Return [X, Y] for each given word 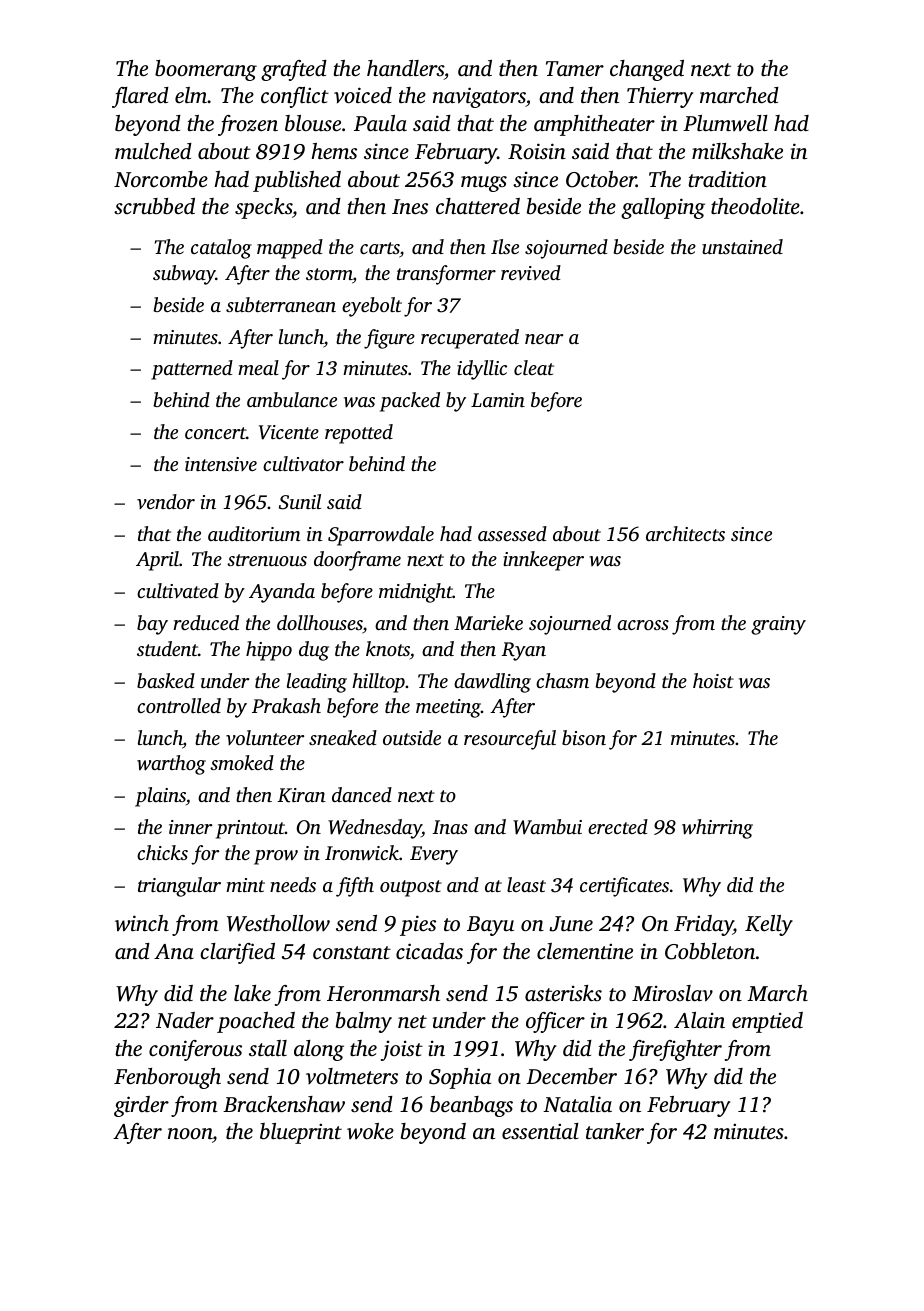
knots [388, 648]
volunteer [265, 737]
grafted [294, 70]
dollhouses [320, 624]
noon [190, 1133]
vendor [166, 501]
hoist [713, 680]
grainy [778, 625]
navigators [479, 97]
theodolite [755, 206]
